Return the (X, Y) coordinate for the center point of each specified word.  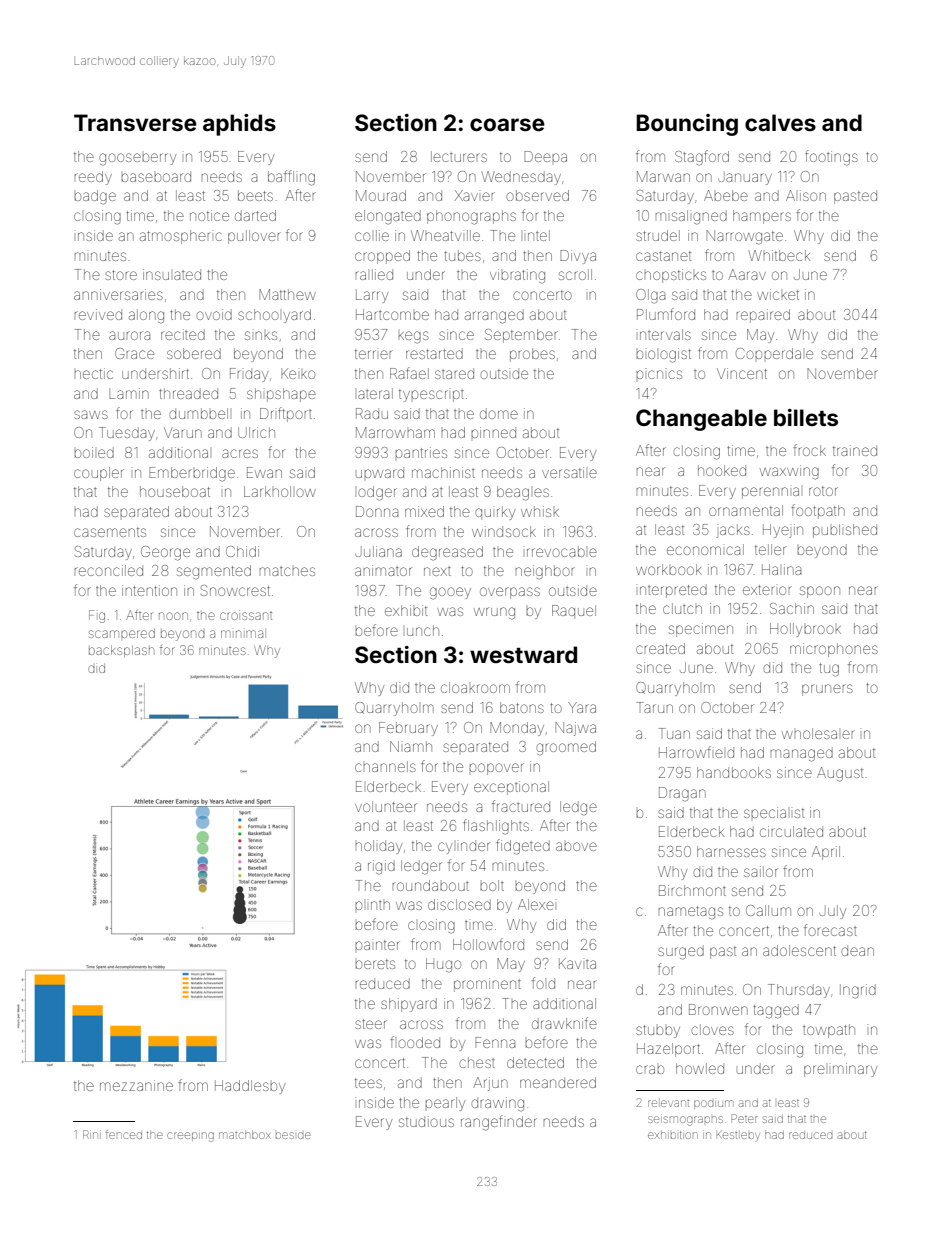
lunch (423, 630)
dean (857, 950)
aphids (239, 125)
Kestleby (738, 1135)
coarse (507, 124)
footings (831, 158)
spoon (820, 592)
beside (293, 1135)
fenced (124, 1134)
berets (375, 964)
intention (149, 590)
